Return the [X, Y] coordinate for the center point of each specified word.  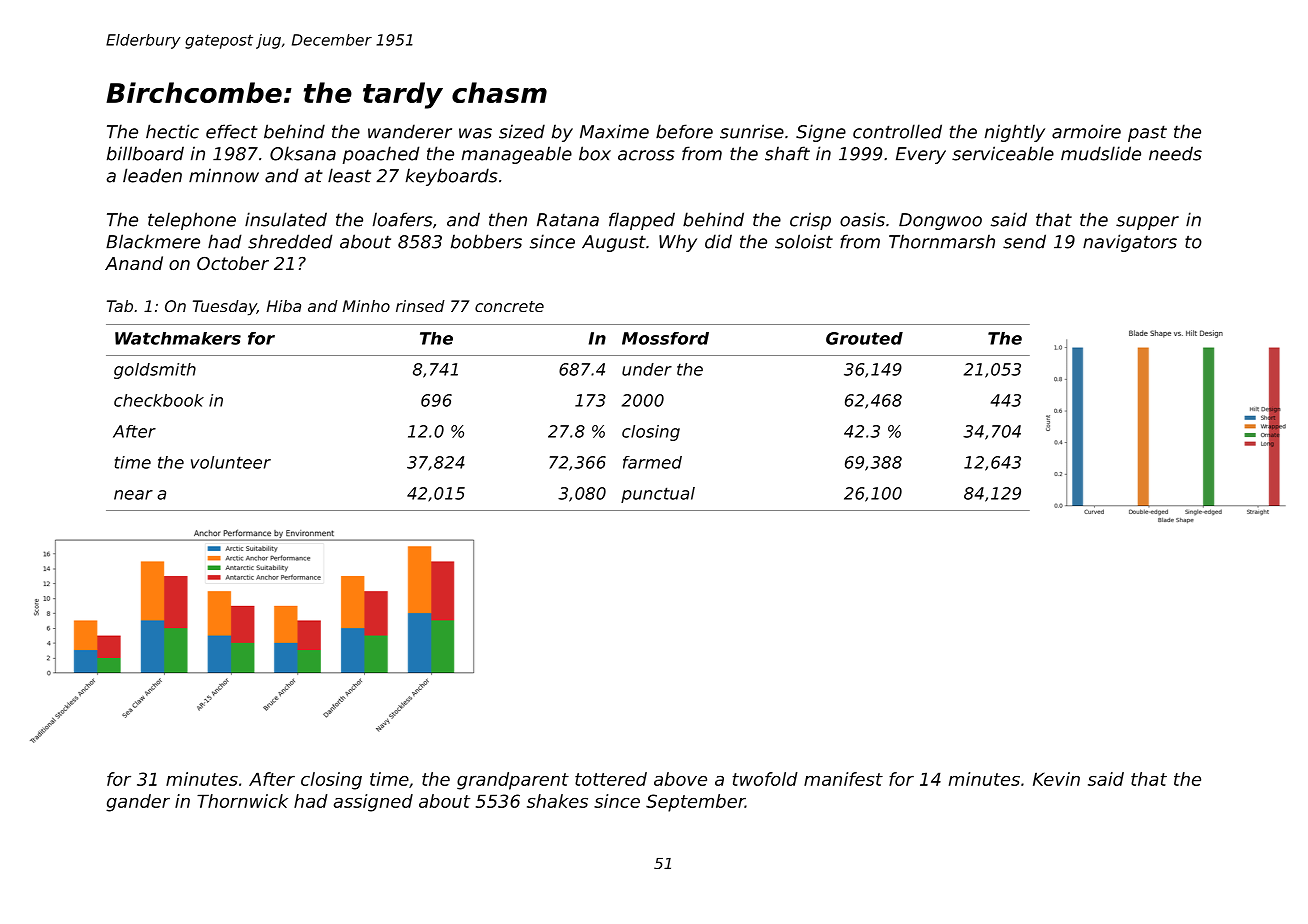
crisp [810, 221]
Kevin [1056, 779]
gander [138, 803]
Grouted [864, 338]
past [1147, 133]
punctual [658, 495]
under [647, 369]
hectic [172, 131]
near [133, 495]
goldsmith [155, 371]
